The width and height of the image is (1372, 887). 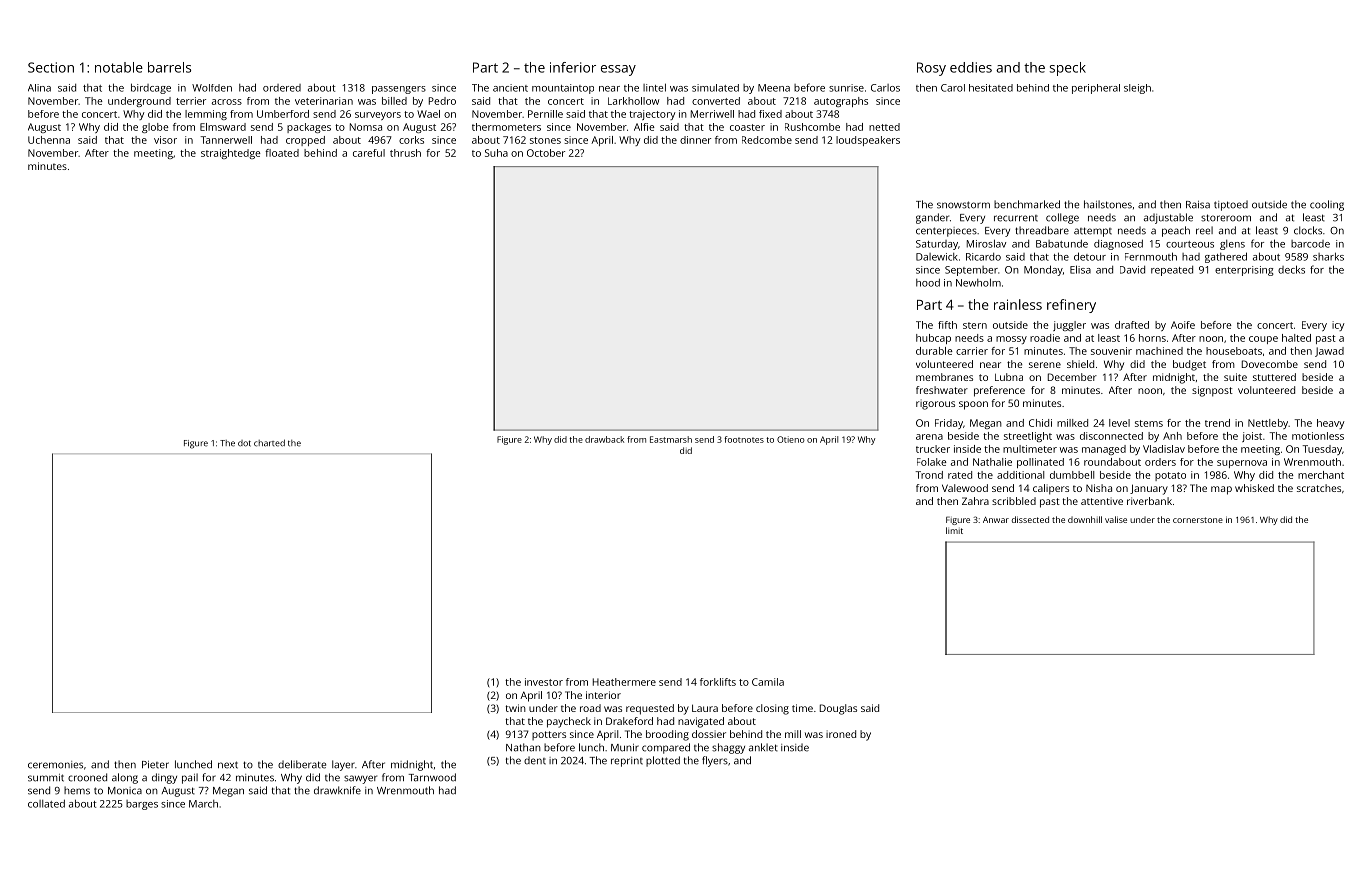 What do you see at coordinates (604, 439) in the image?
I see `drawback` at bounding box center [604, 439].
